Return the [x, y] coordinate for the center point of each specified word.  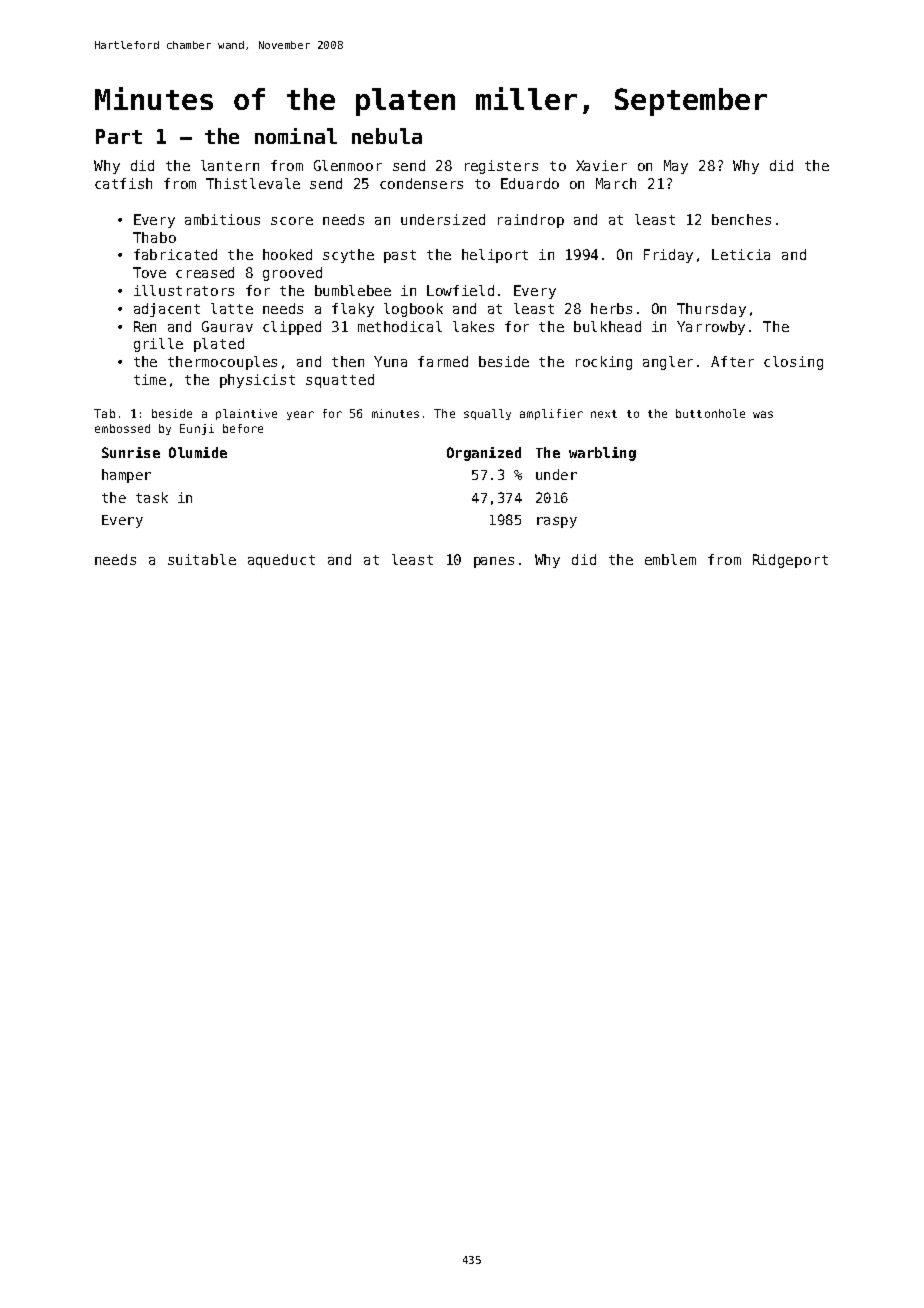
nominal [296, 136]
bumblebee [353, 290]
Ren [145, 326]
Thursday [711, 310]
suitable [202, 559]
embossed [122, 428]
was [763, 414]
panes [494, 562]
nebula [387, 136]
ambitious [222, 219]
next [604, 414]
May [676, 167]
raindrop [531, 221]
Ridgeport [790, 561]
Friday [668, 256]
